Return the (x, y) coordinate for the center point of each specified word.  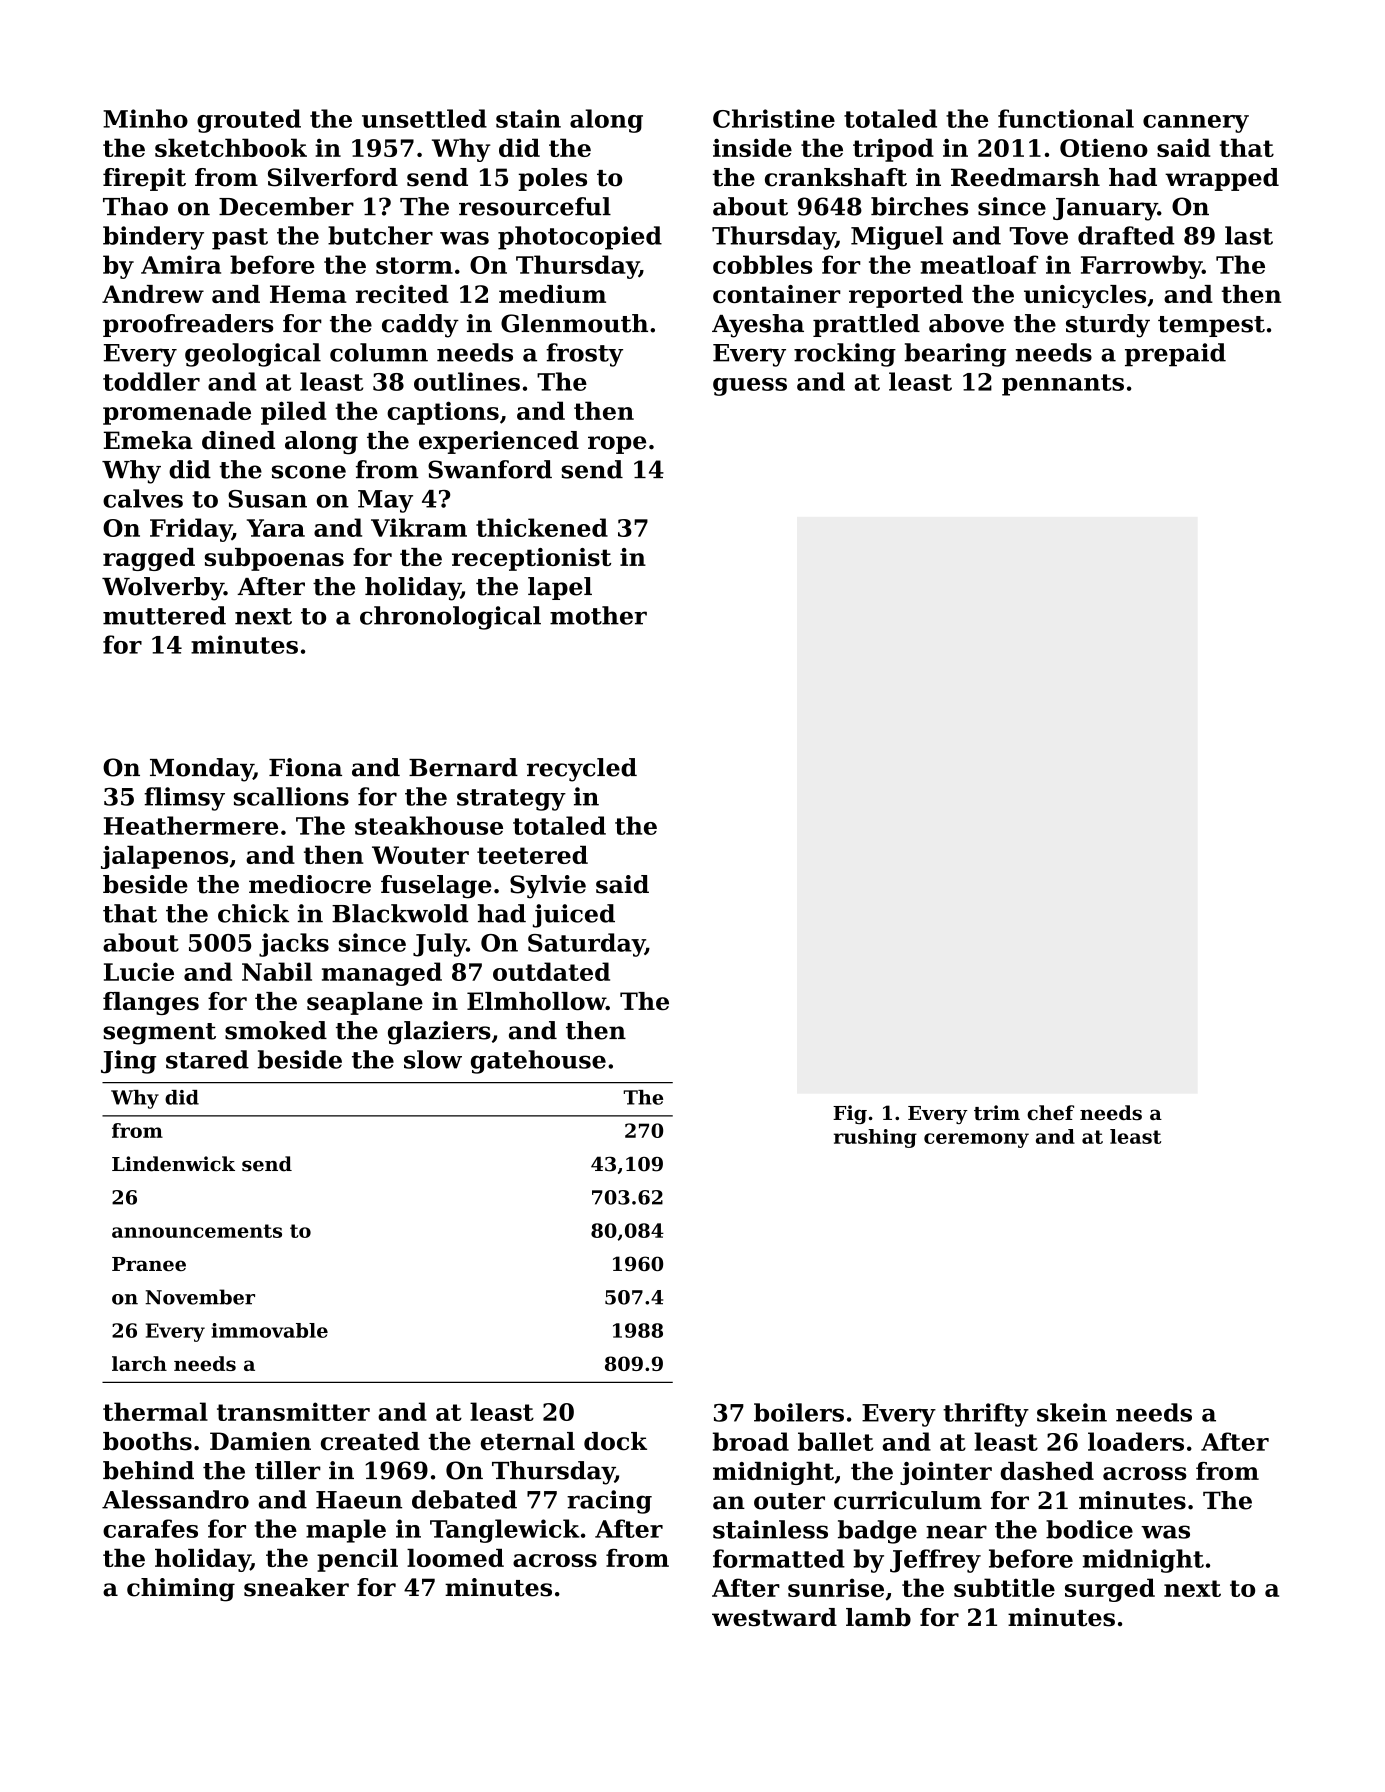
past (240, 239)
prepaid (1175, 355)
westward (774, 1617)
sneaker (296, 1587)
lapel (560, 588)
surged (1110, 1590)
